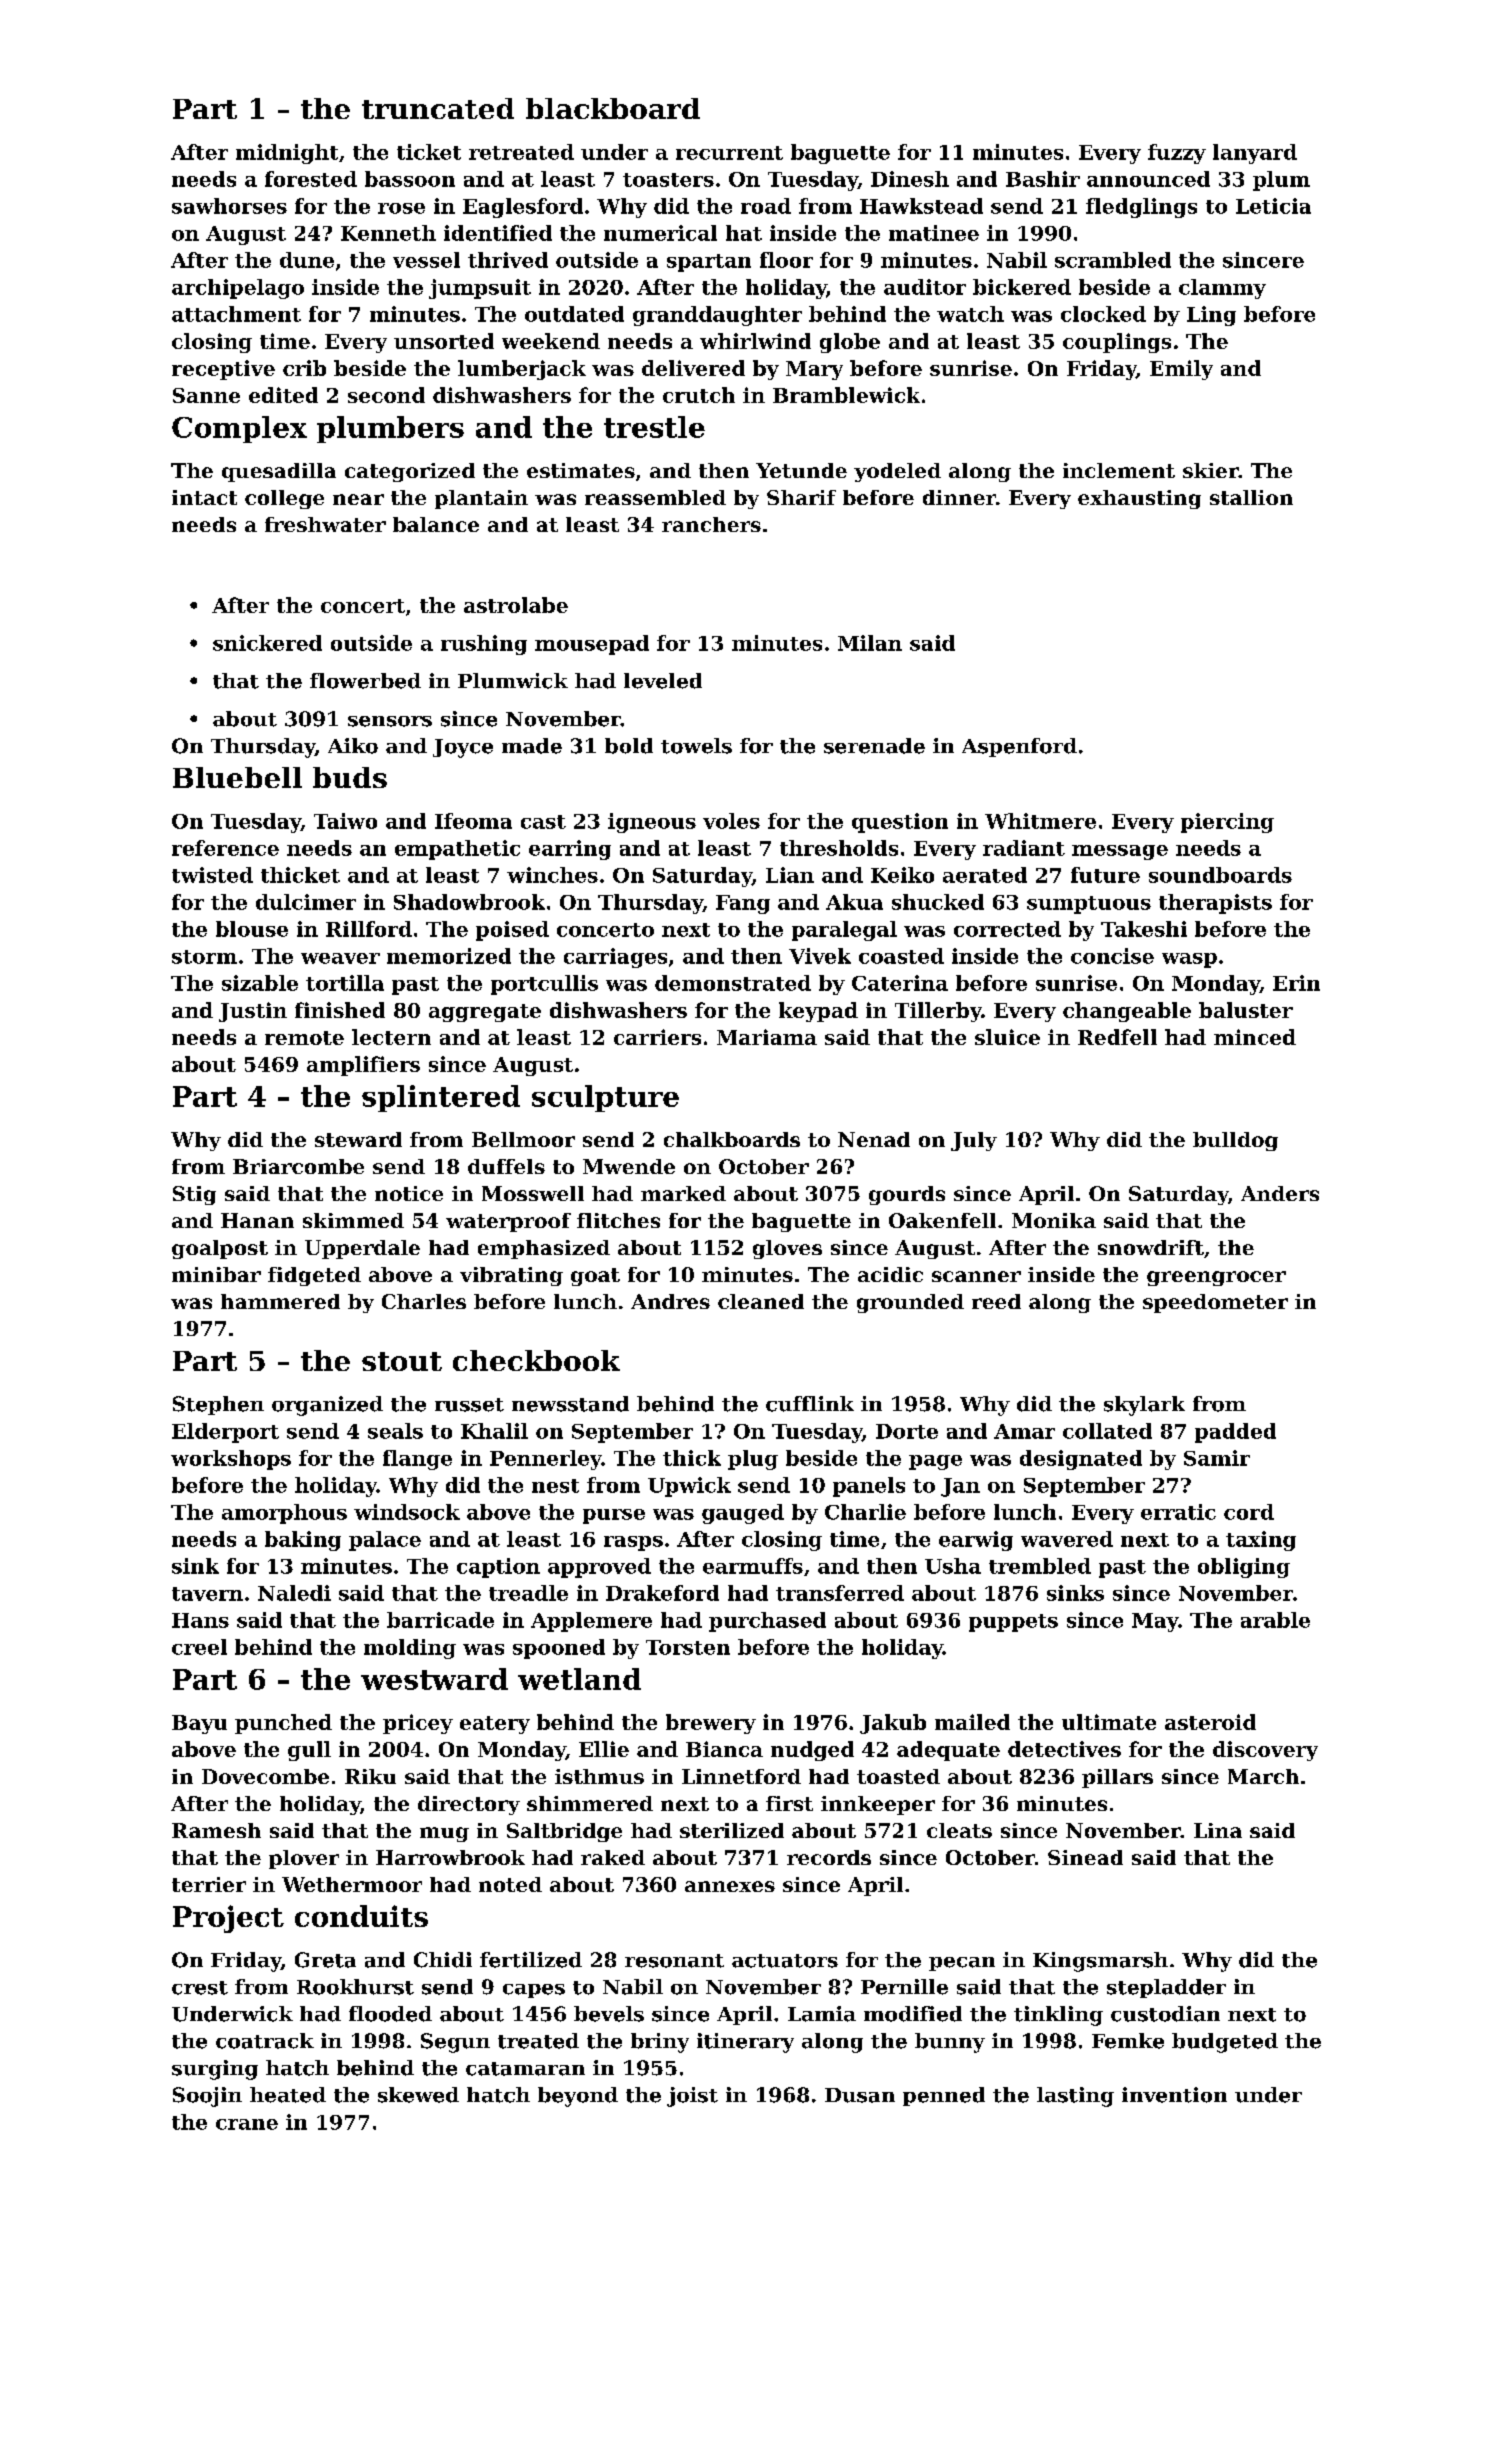  Describe the element at coordinates (1280, 1193) in the screenshot. I see `Anders` at that location.
